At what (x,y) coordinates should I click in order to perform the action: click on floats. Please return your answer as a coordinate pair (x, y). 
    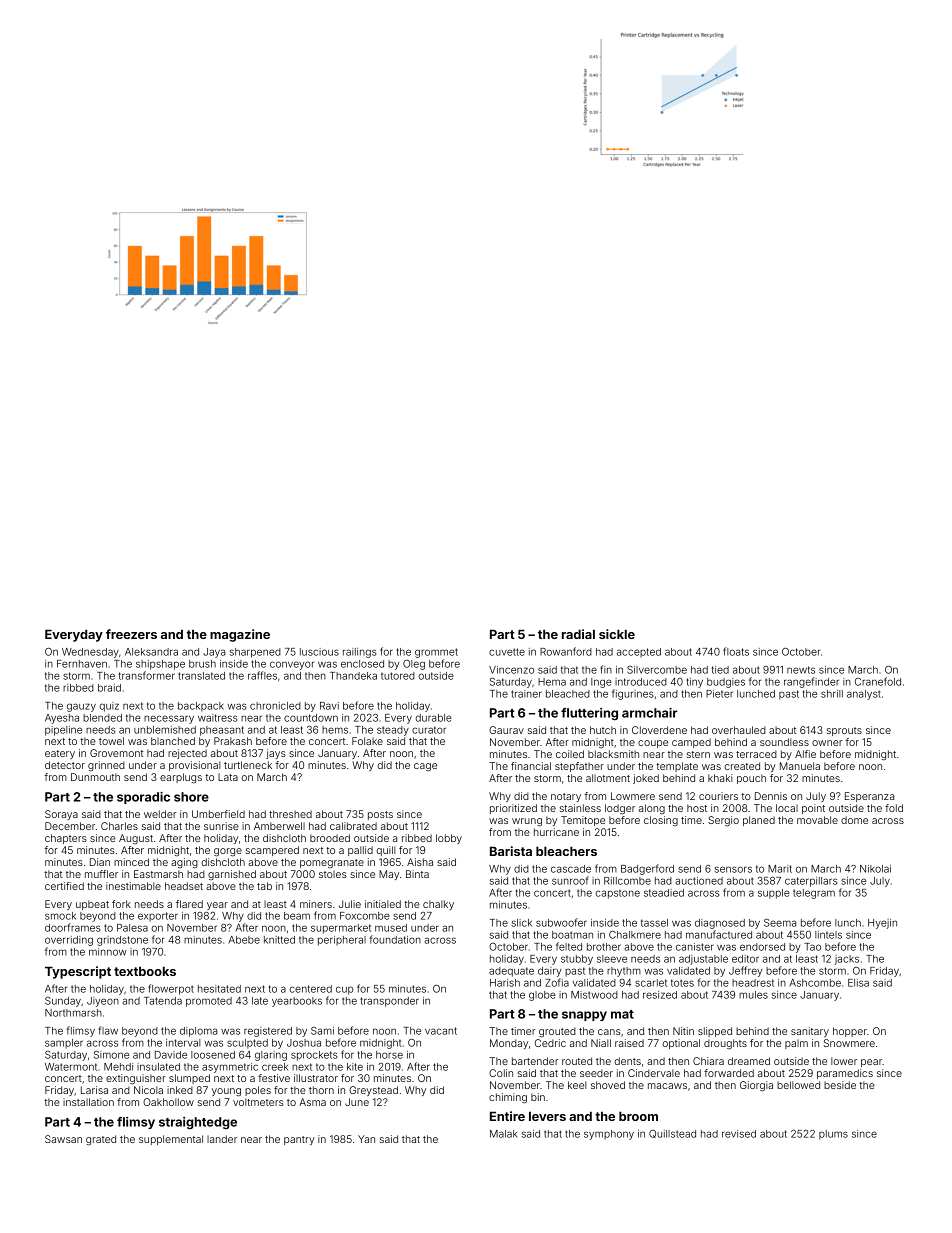
    Looking at the image, I should click on (736, 651).
